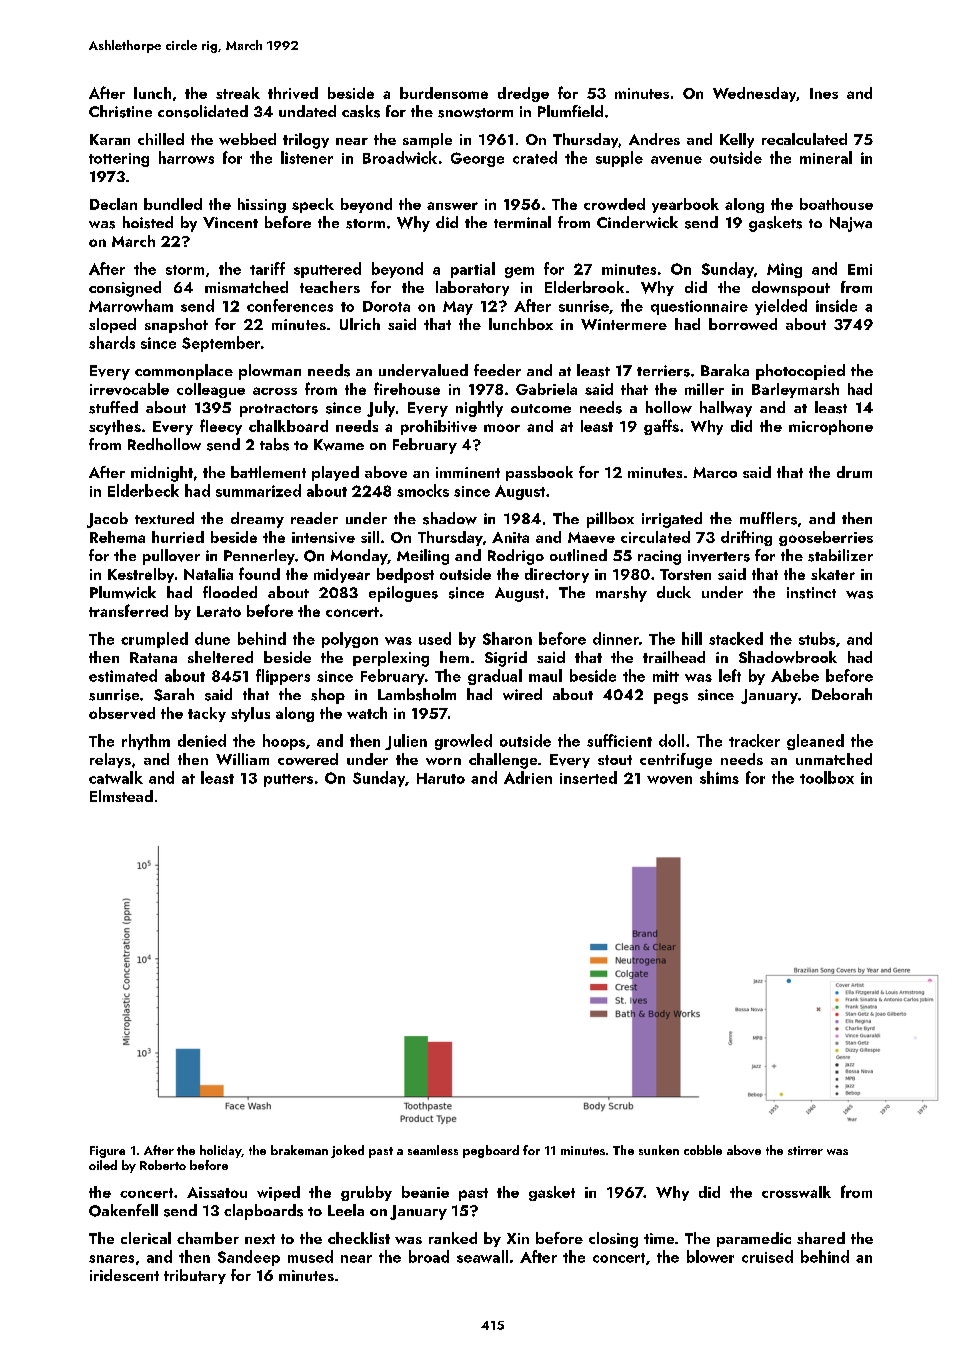  Describe the element at coordinates (335, 473) in the screenshot. I see `played` at that location.
